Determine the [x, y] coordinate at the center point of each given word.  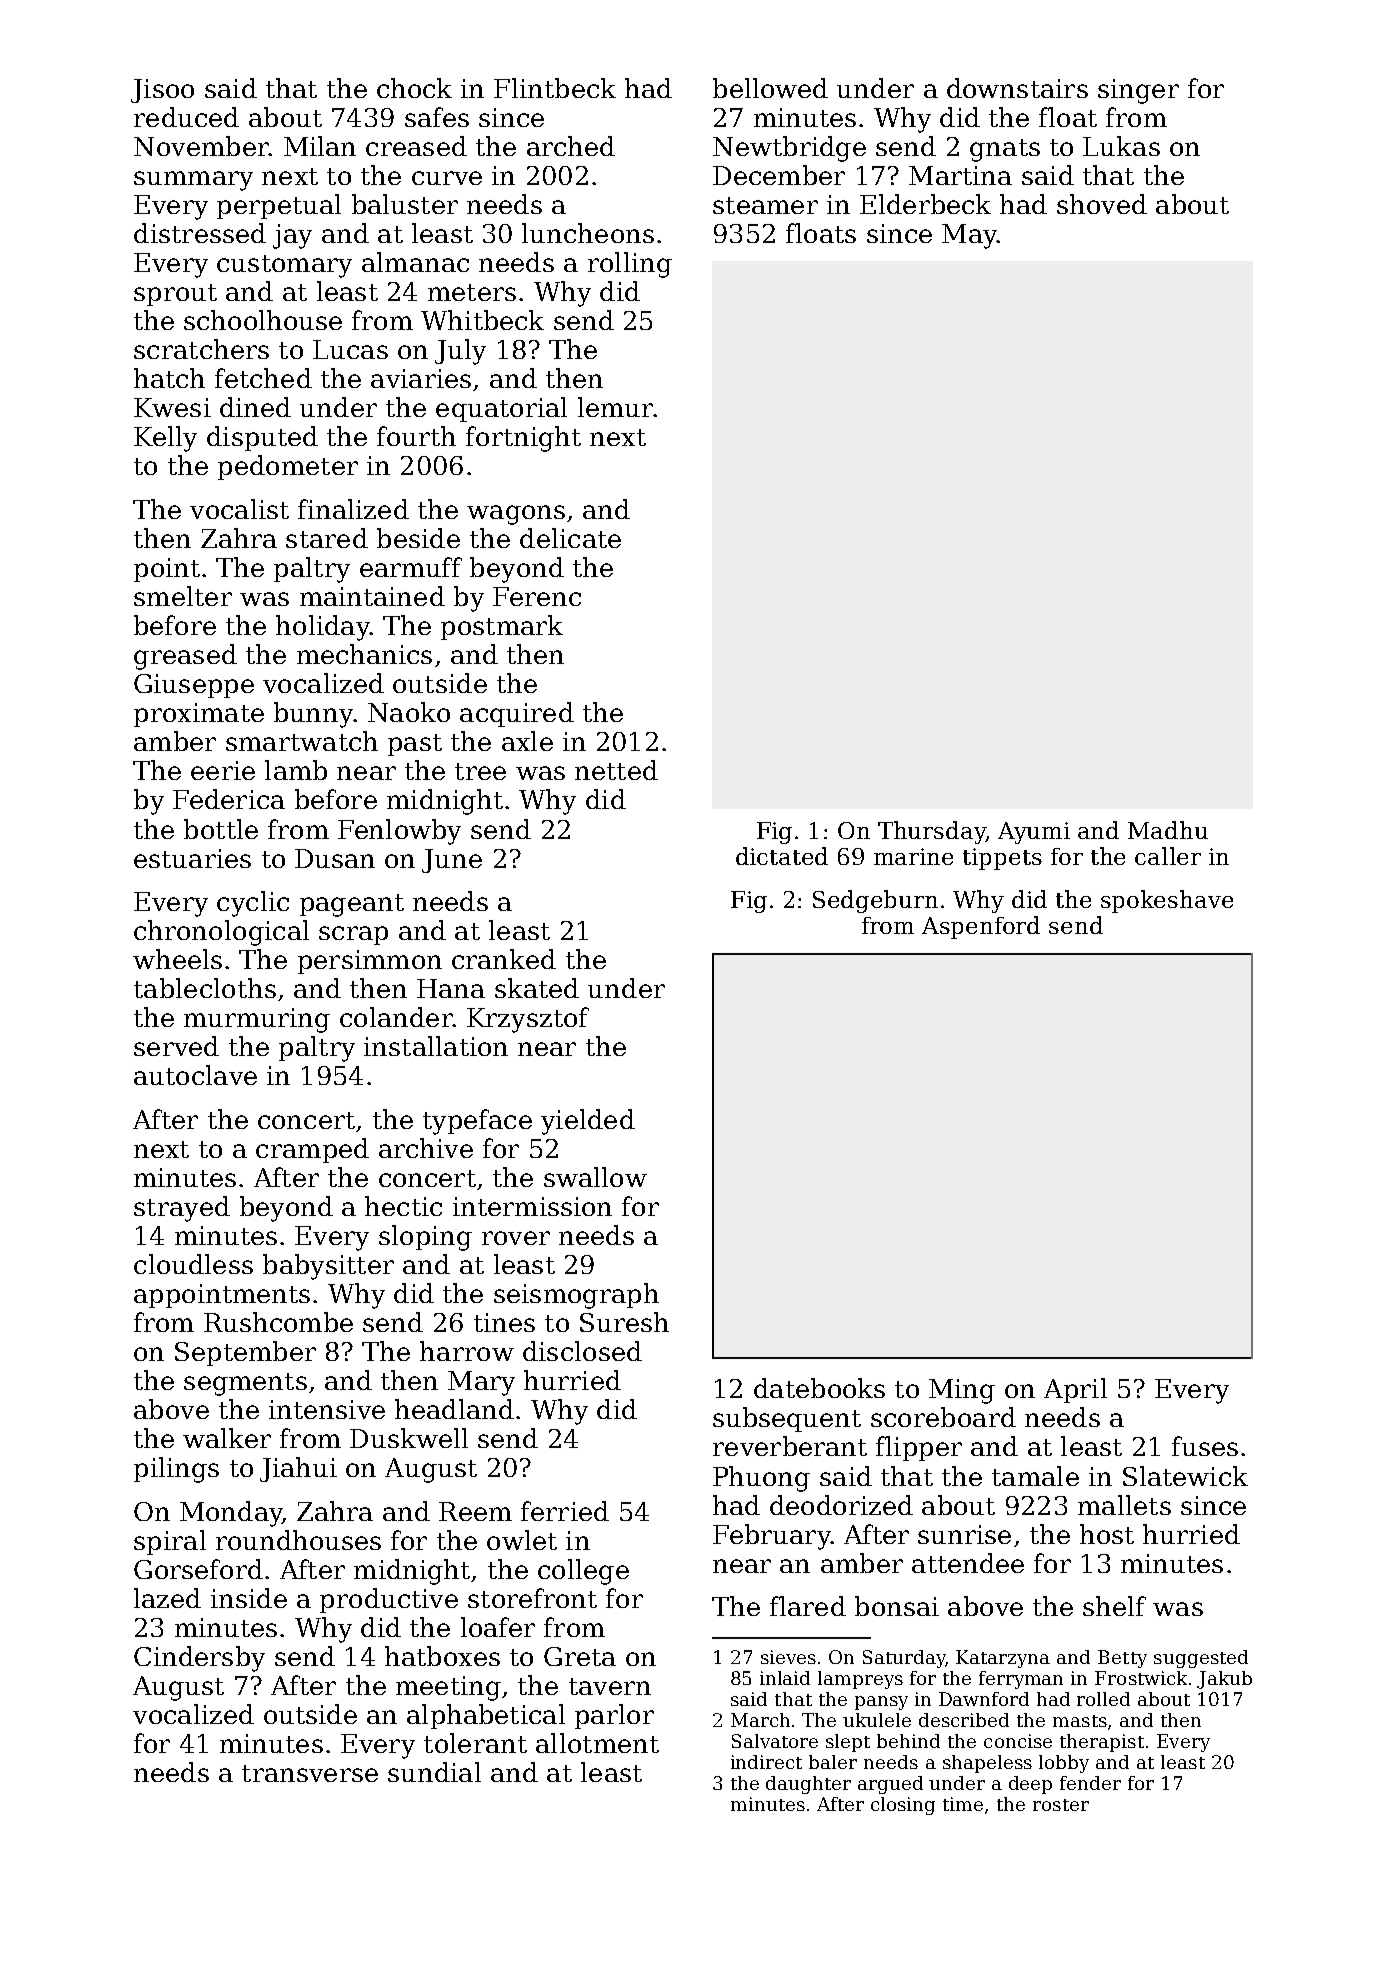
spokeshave [1167, 901]
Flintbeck [555, 88]
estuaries [192, 858]
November [201, 146]
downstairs [1017, 88]
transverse [310, 1773]
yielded [588, 1122]
